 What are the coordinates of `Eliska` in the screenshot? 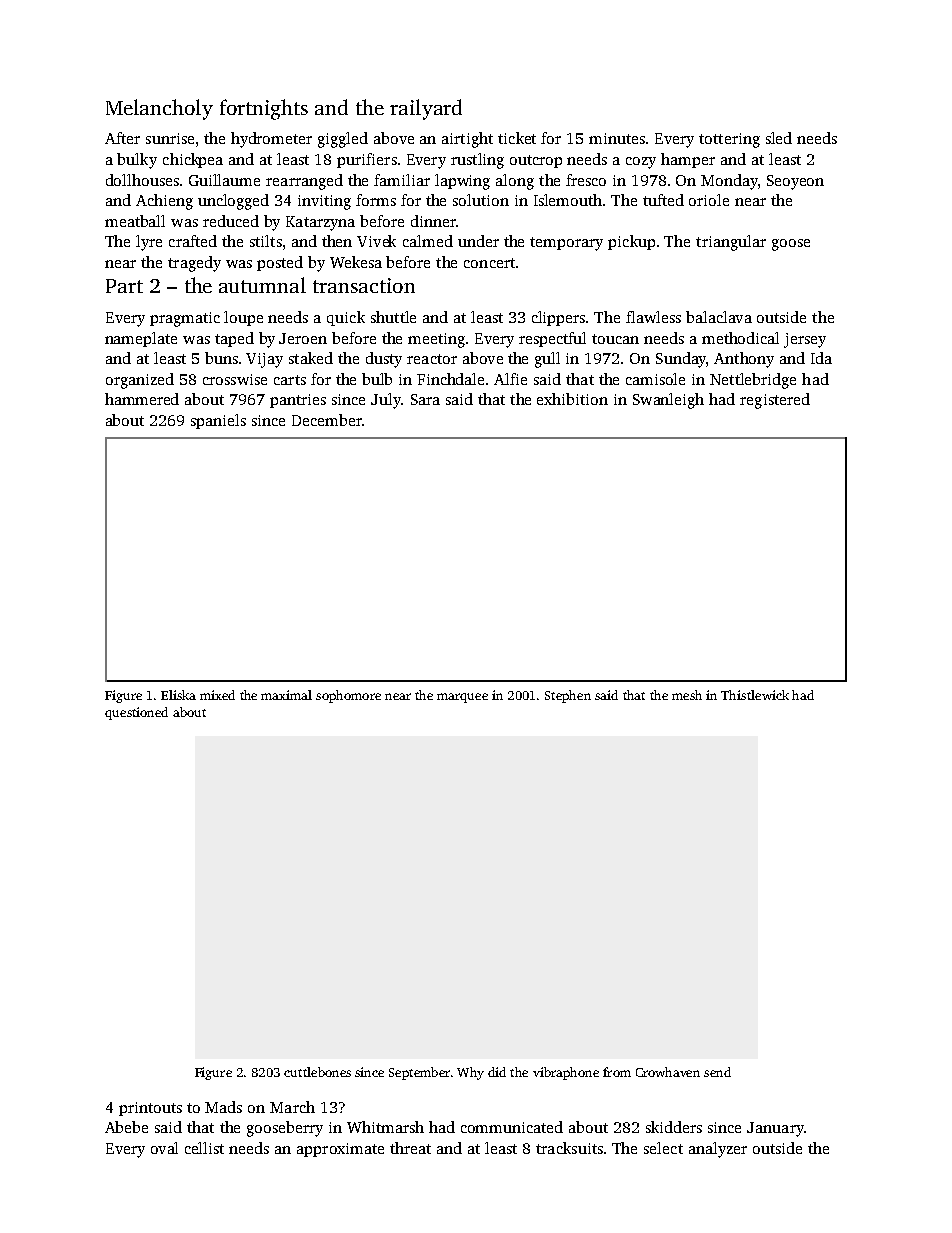 It's located at (178, 695).
